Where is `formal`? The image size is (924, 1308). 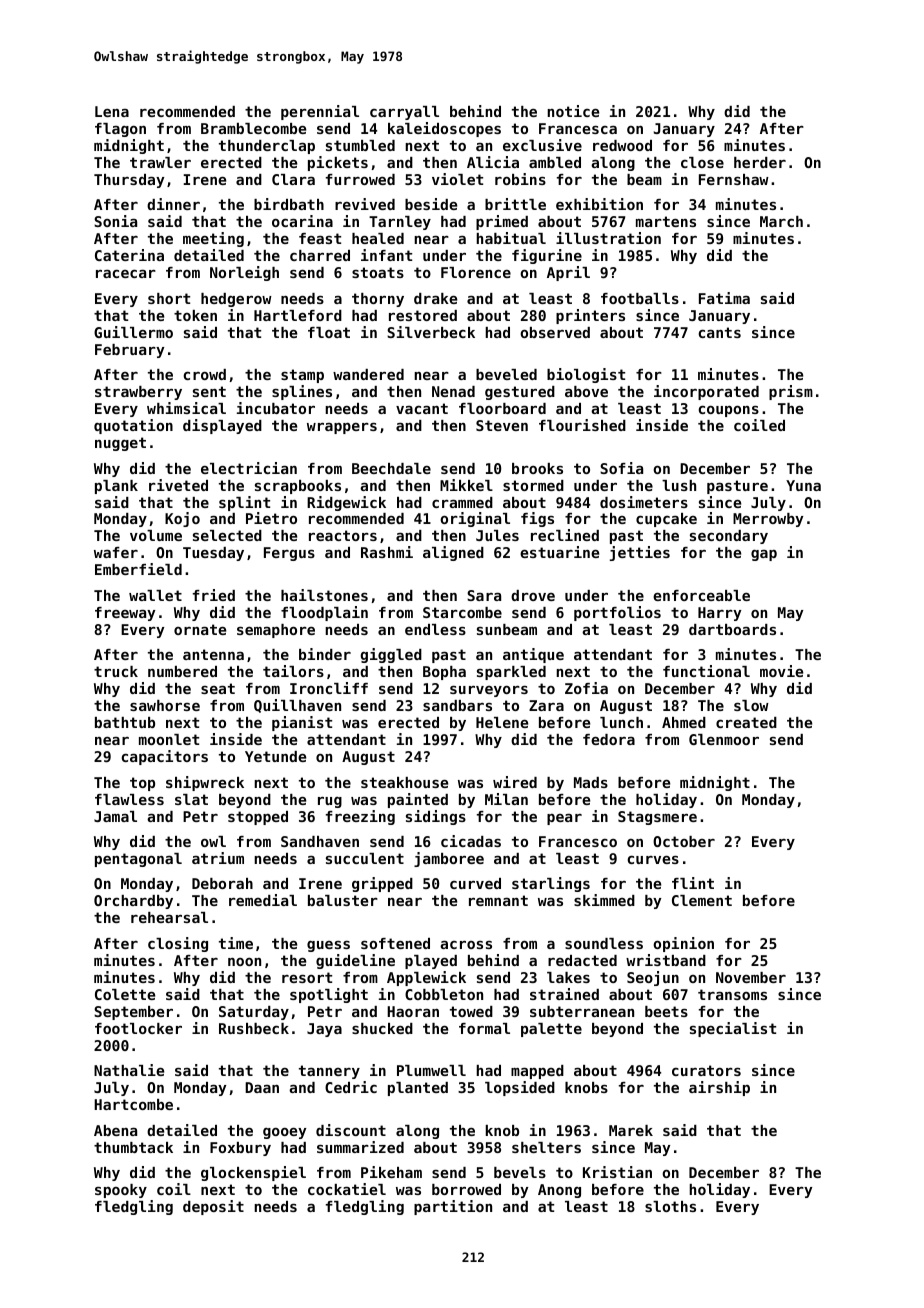 formal is located at coordinates (484, 1028).
